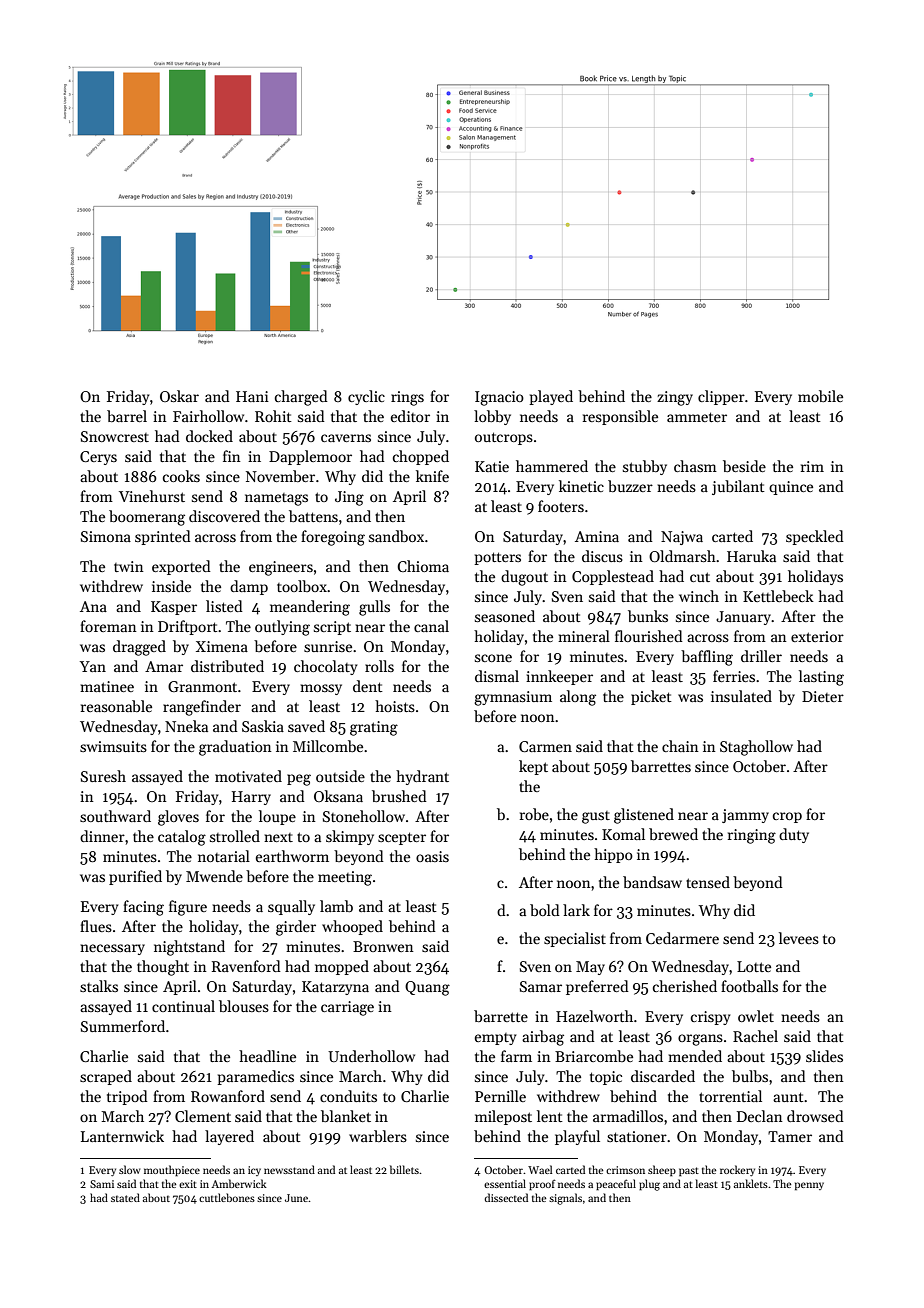 The width and height of the screenshot is (924, 1308). What do you see at coordinates (179, 396) in the screenshot?
I see `Oskar` at bounding box center [179, 396].
